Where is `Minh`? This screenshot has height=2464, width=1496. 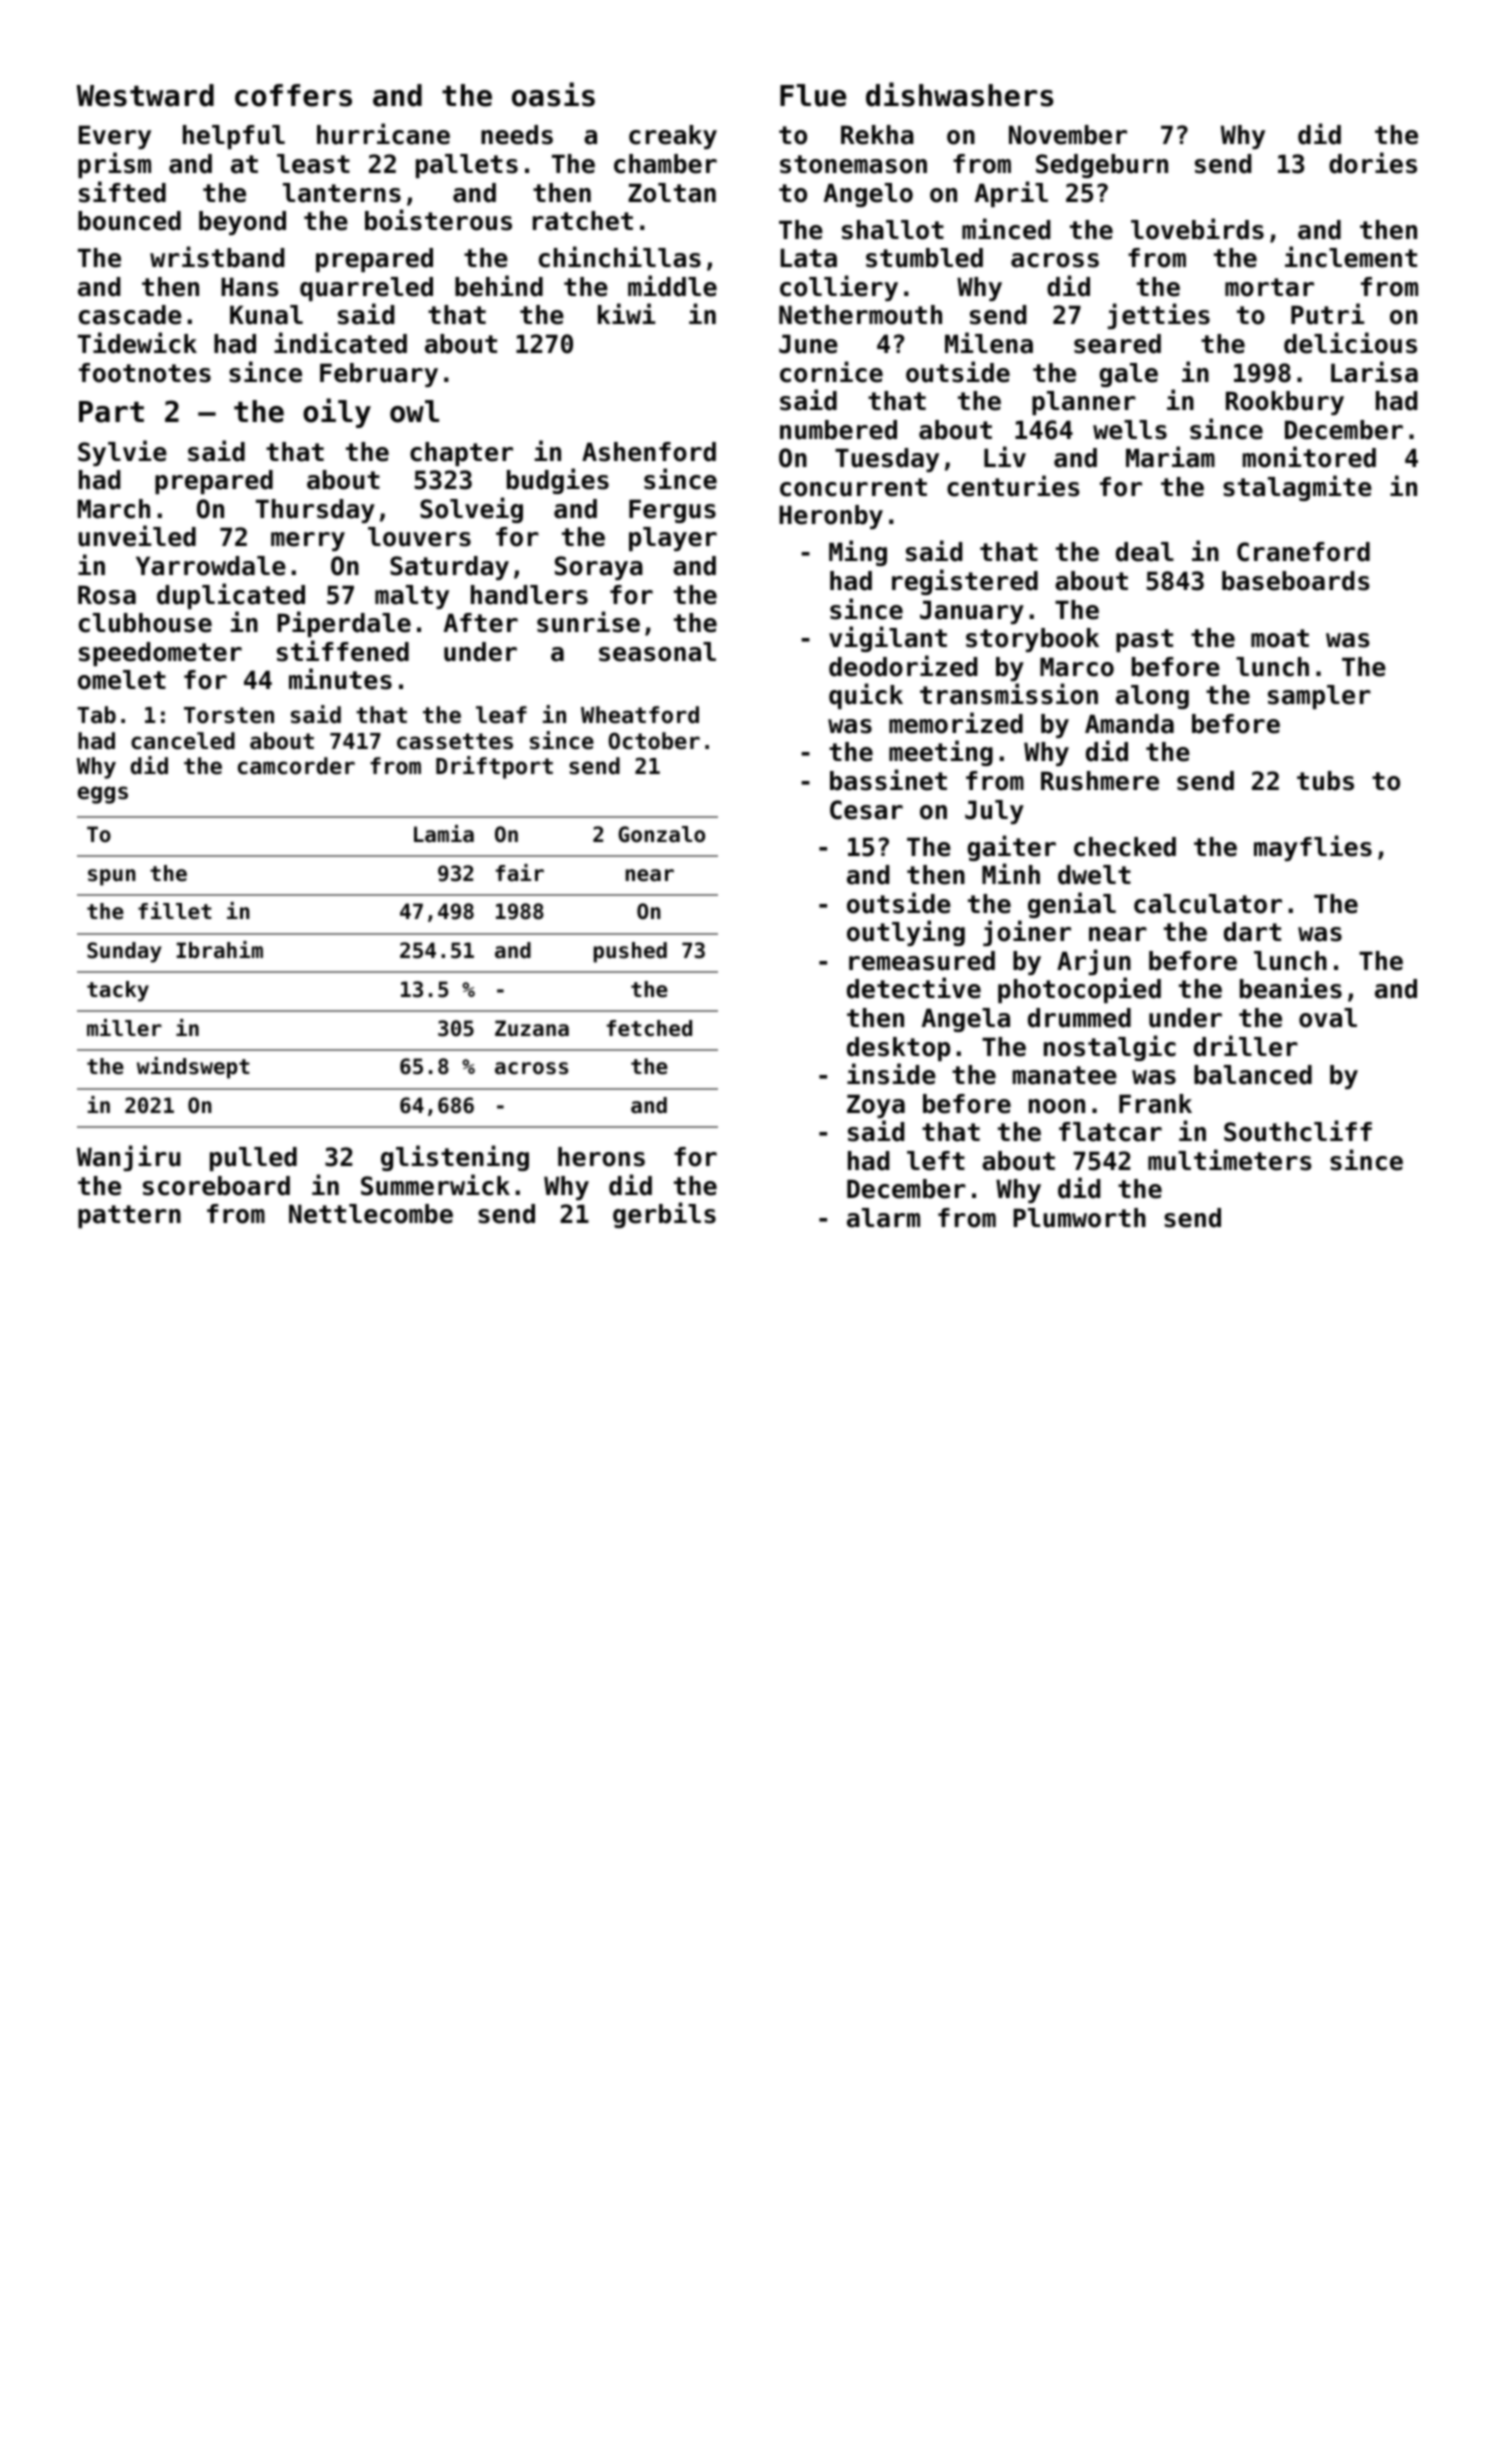 Minh is located at coordinates (1011, 873).
